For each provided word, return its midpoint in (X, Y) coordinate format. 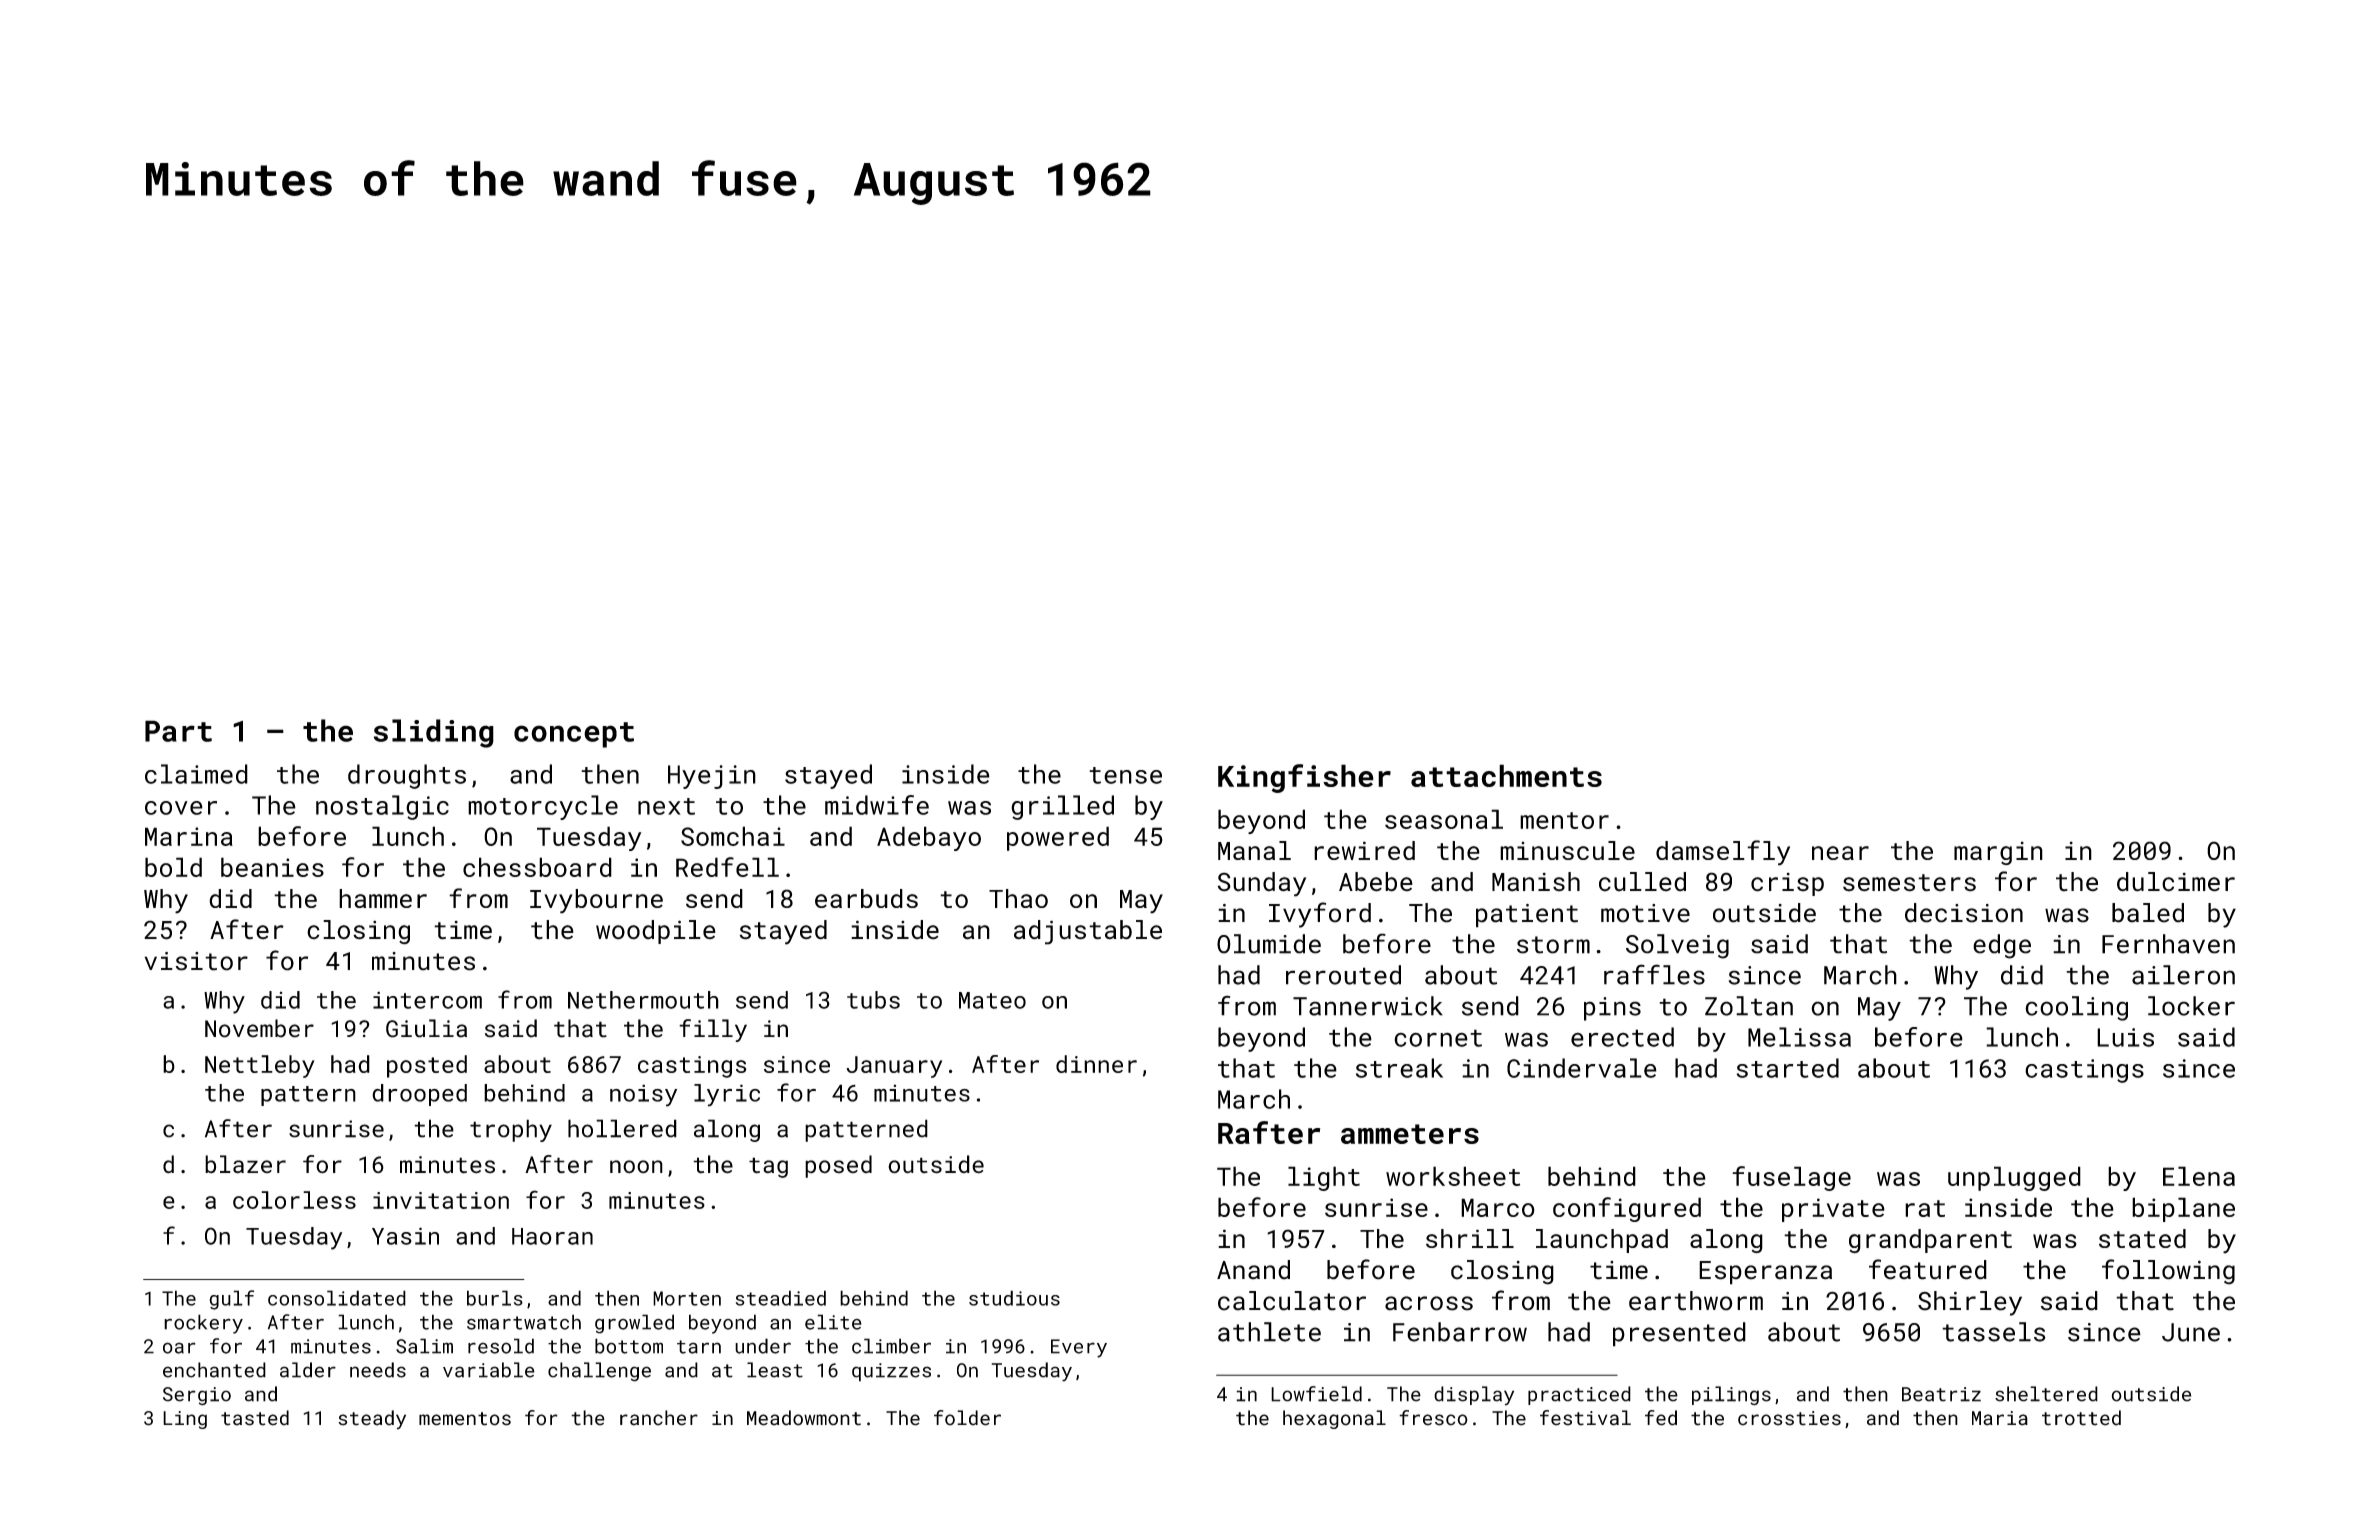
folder (967, 1418)
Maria (2000, 1418)
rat (1925, 1208)
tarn (699, 1347)
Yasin (405, 1236)
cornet (1438, 1038)
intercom (427, 1000)
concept (574, 735)
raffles (1654, 974)
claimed (196, 774)
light (1324, 1178)
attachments (1506, 775)
